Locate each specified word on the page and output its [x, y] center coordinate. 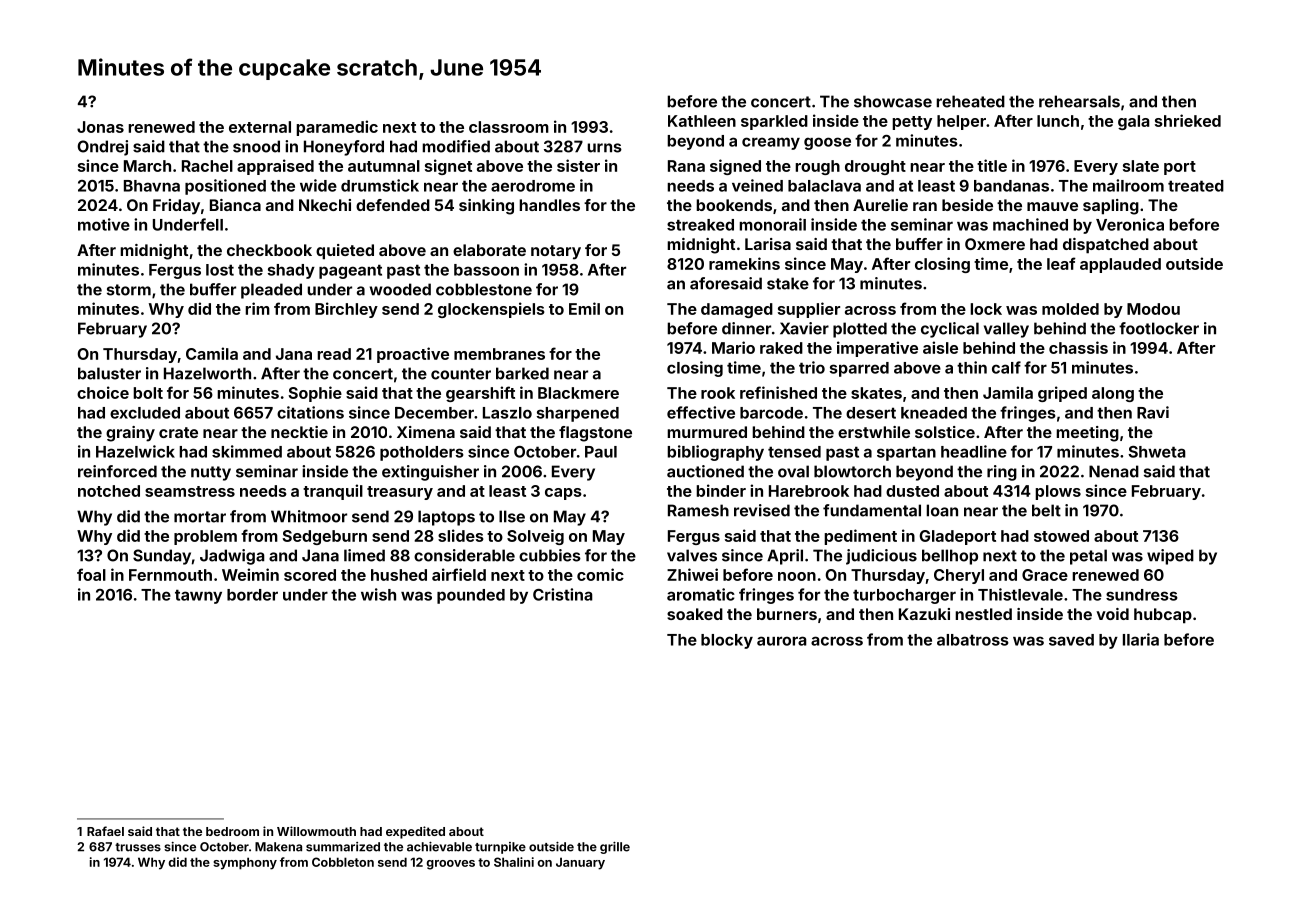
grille [615, 848]
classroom [509, 127]
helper [961, 122]
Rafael [105, 831]
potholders [422, 453]
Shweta [1157, 452]
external [260, 127]
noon [797, 576]
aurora [782, 641]
